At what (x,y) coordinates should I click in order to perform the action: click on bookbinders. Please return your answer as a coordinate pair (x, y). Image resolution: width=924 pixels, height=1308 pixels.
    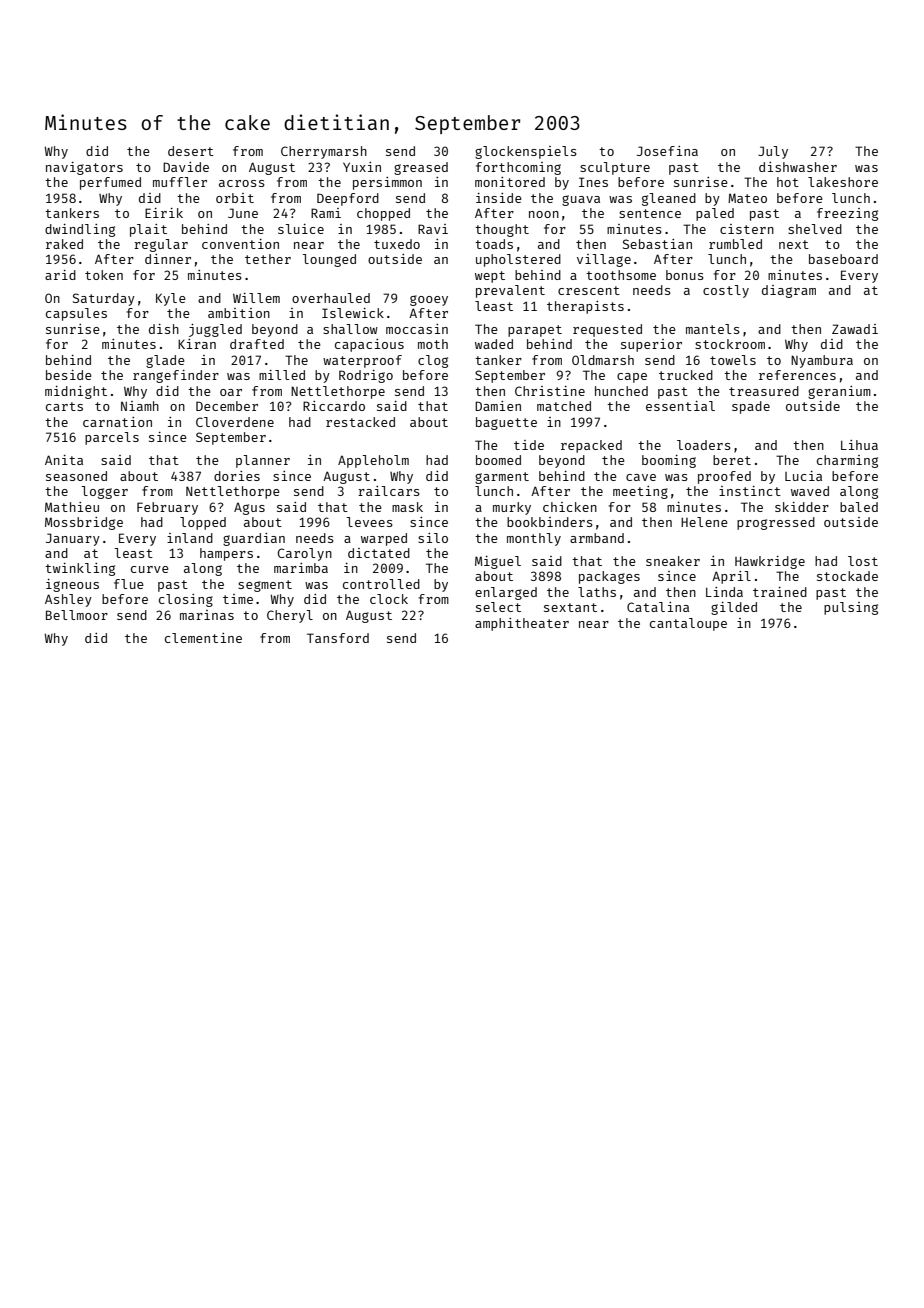
    Looking at the image, I should click on (550, 522).
